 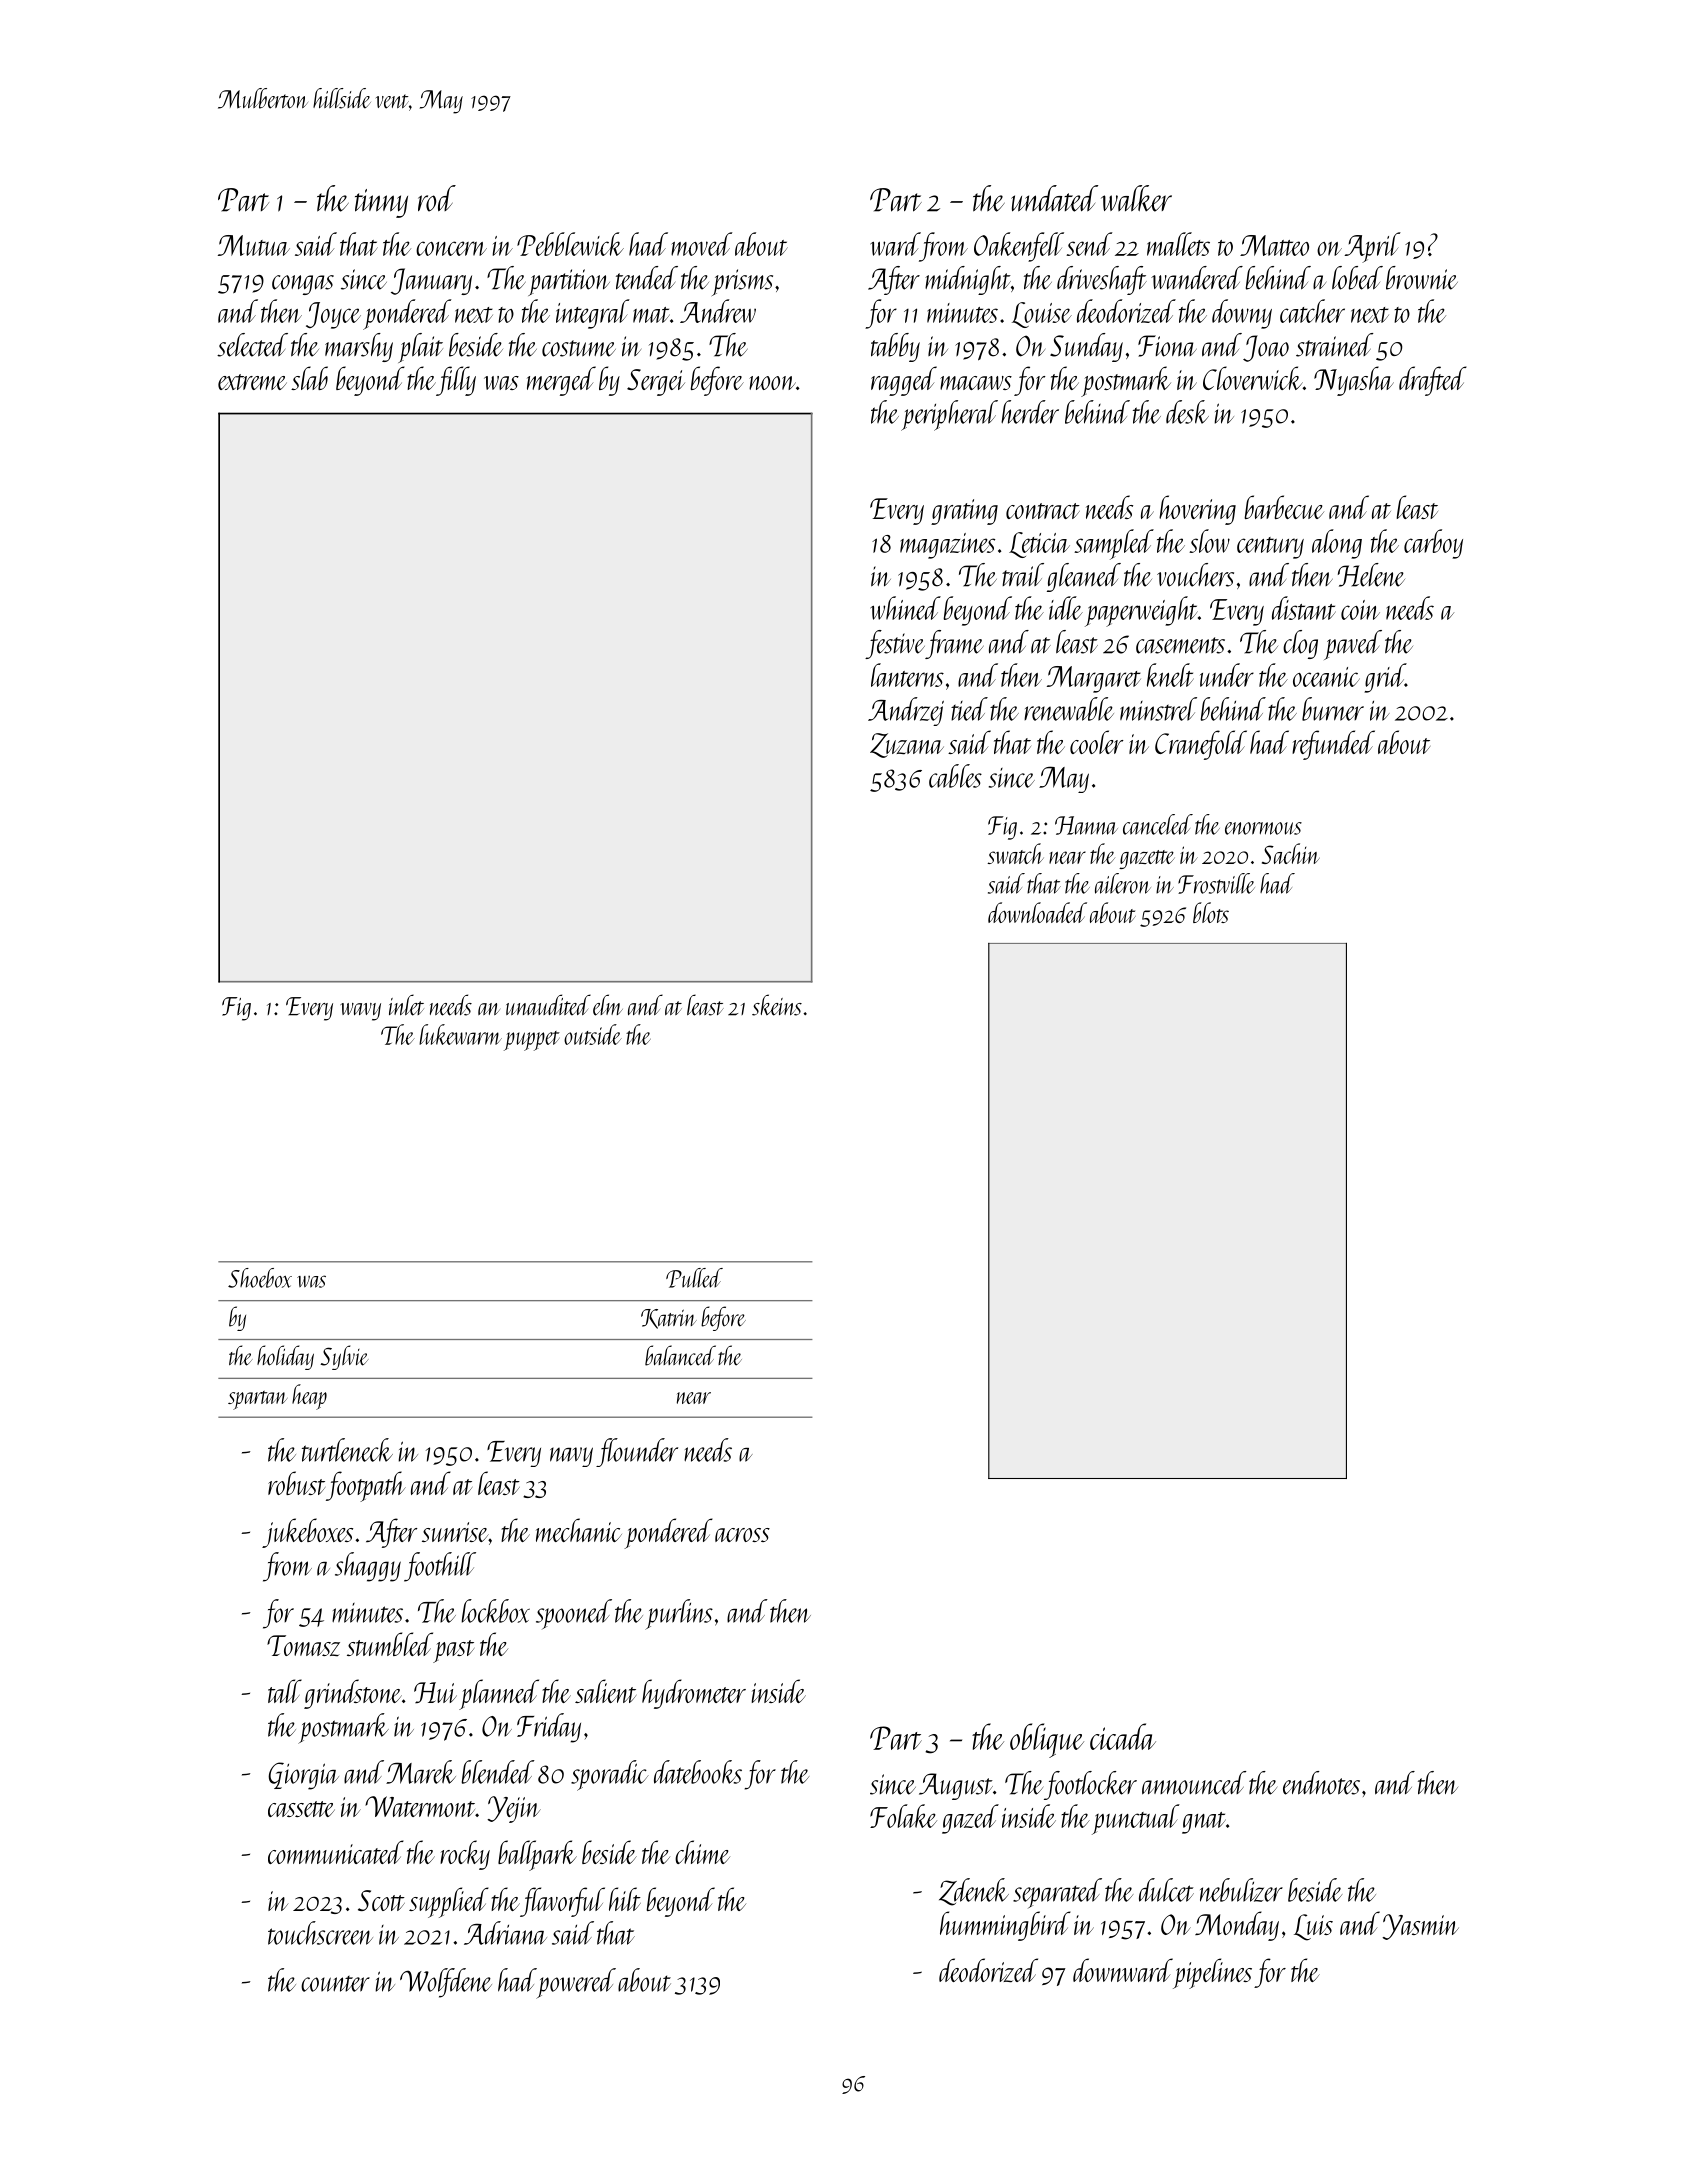 What do you see at coordinates (381, 203) in the screenshot?
I see `tinny` at bounding box center [381, 203].
